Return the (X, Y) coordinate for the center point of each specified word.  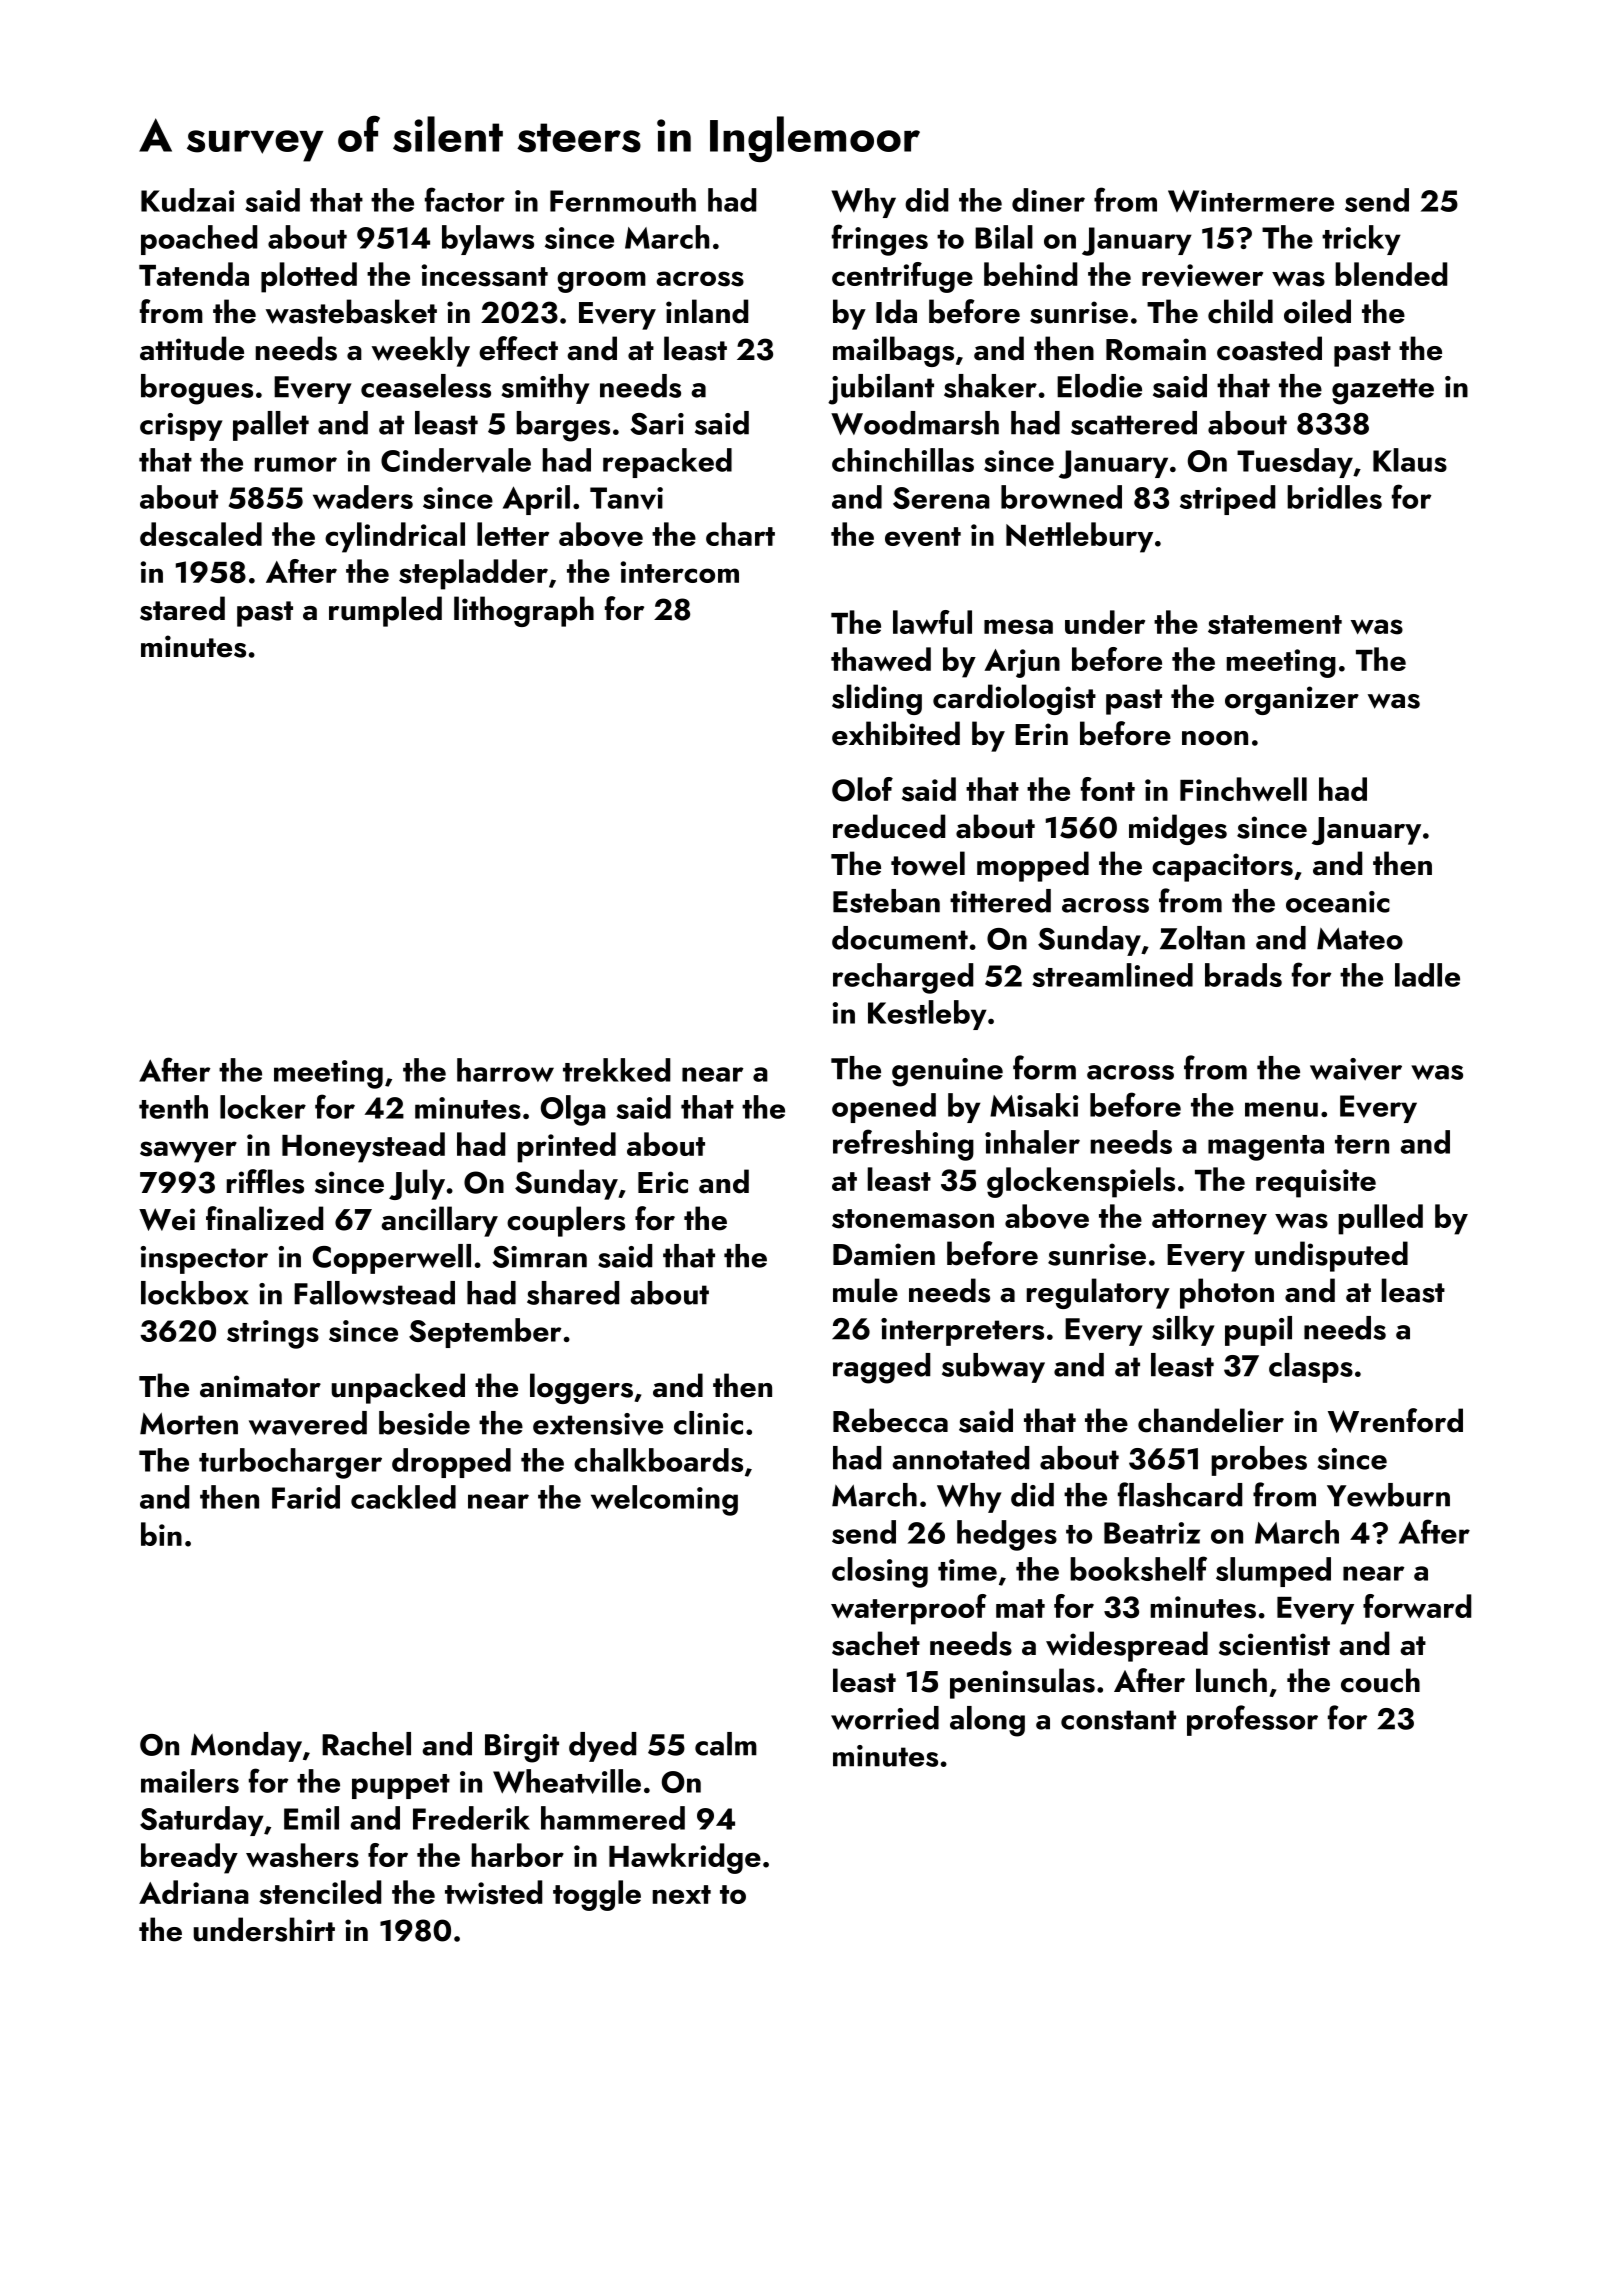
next (682, 1894)
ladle (1427, 975)
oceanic (1338, 902)
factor (465, 199)
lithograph (524, 611)
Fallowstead (374, 1293)
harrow (505, 1070)
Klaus (1410, 460)
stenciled (320, 1892)
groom (601, 282)
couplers (566, 1221)
